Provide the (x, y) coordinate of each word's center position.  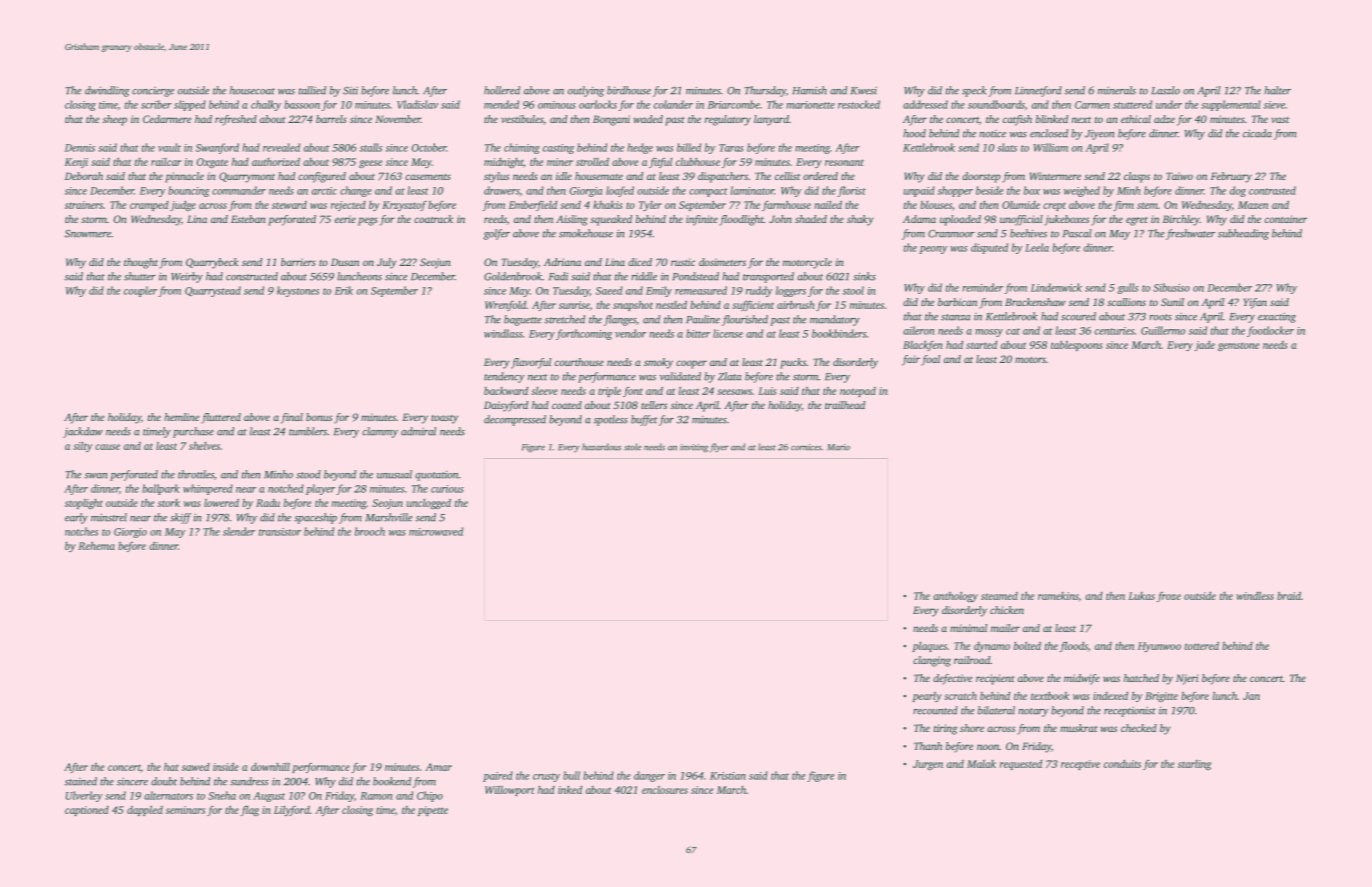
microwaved (436, 531)
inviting (694, 448)
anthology (955, 596)
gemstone (1239, 346)
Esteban (248, 219)
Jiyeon (1099, 134)
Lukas (1141, 596)
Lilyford (292, 810)
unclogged (429, 503)
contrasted (1272, 190)
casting (558, 149)
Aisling (572, 220)
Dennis (80, 148)
